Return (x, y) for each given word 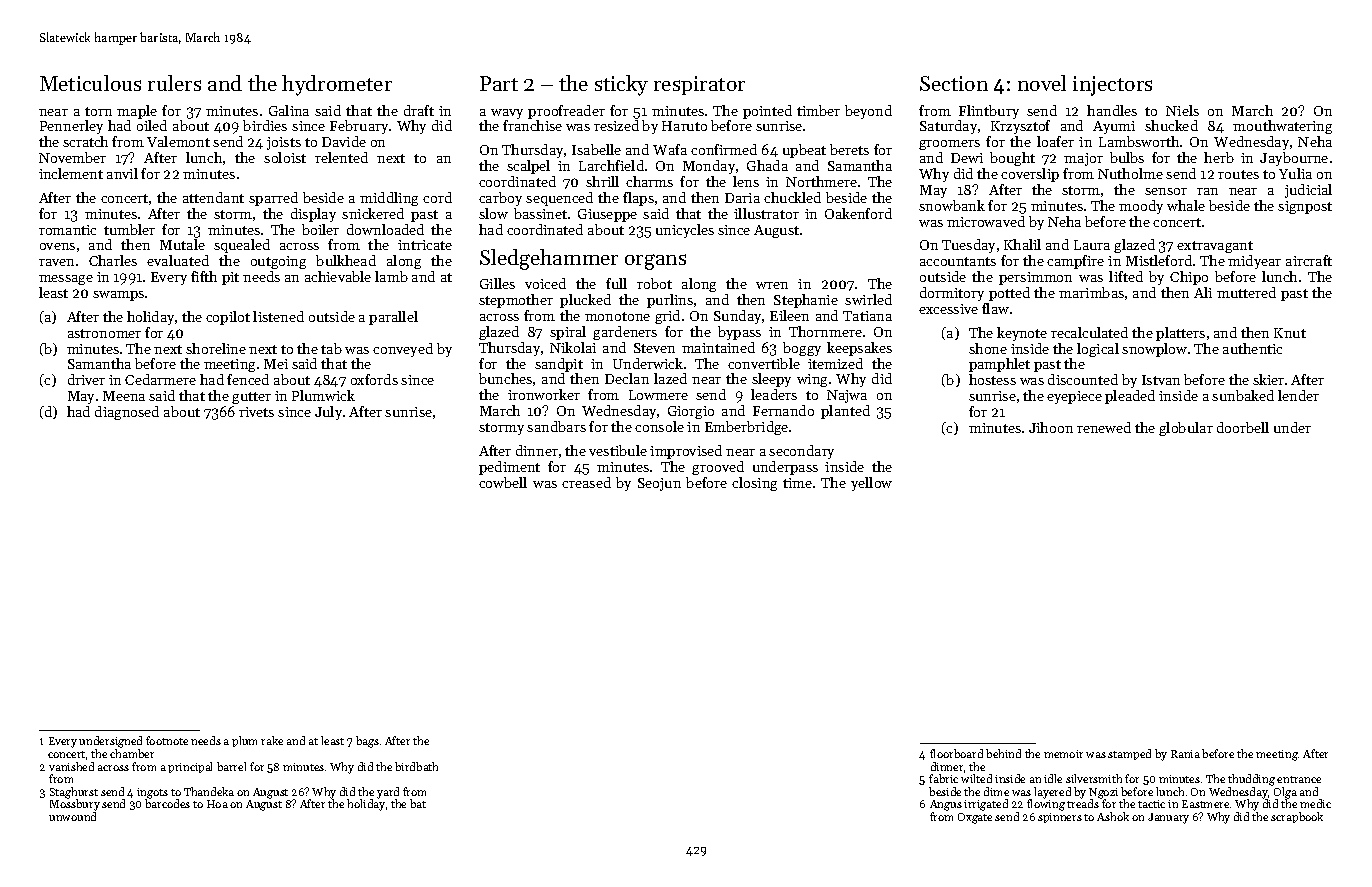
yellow (871, 484)
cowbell (503, 482)
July (328, 413)
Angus (946, 805)
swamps (118, 296)
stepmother (516, 301)
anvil (122, 173)
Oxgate (975, 818)
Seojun (659, 484)
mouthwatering (1282, 127)
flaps (638, 199)
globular (1186, 429)
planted (845, 412)
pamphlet (999, 365)
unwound (72, 816)
